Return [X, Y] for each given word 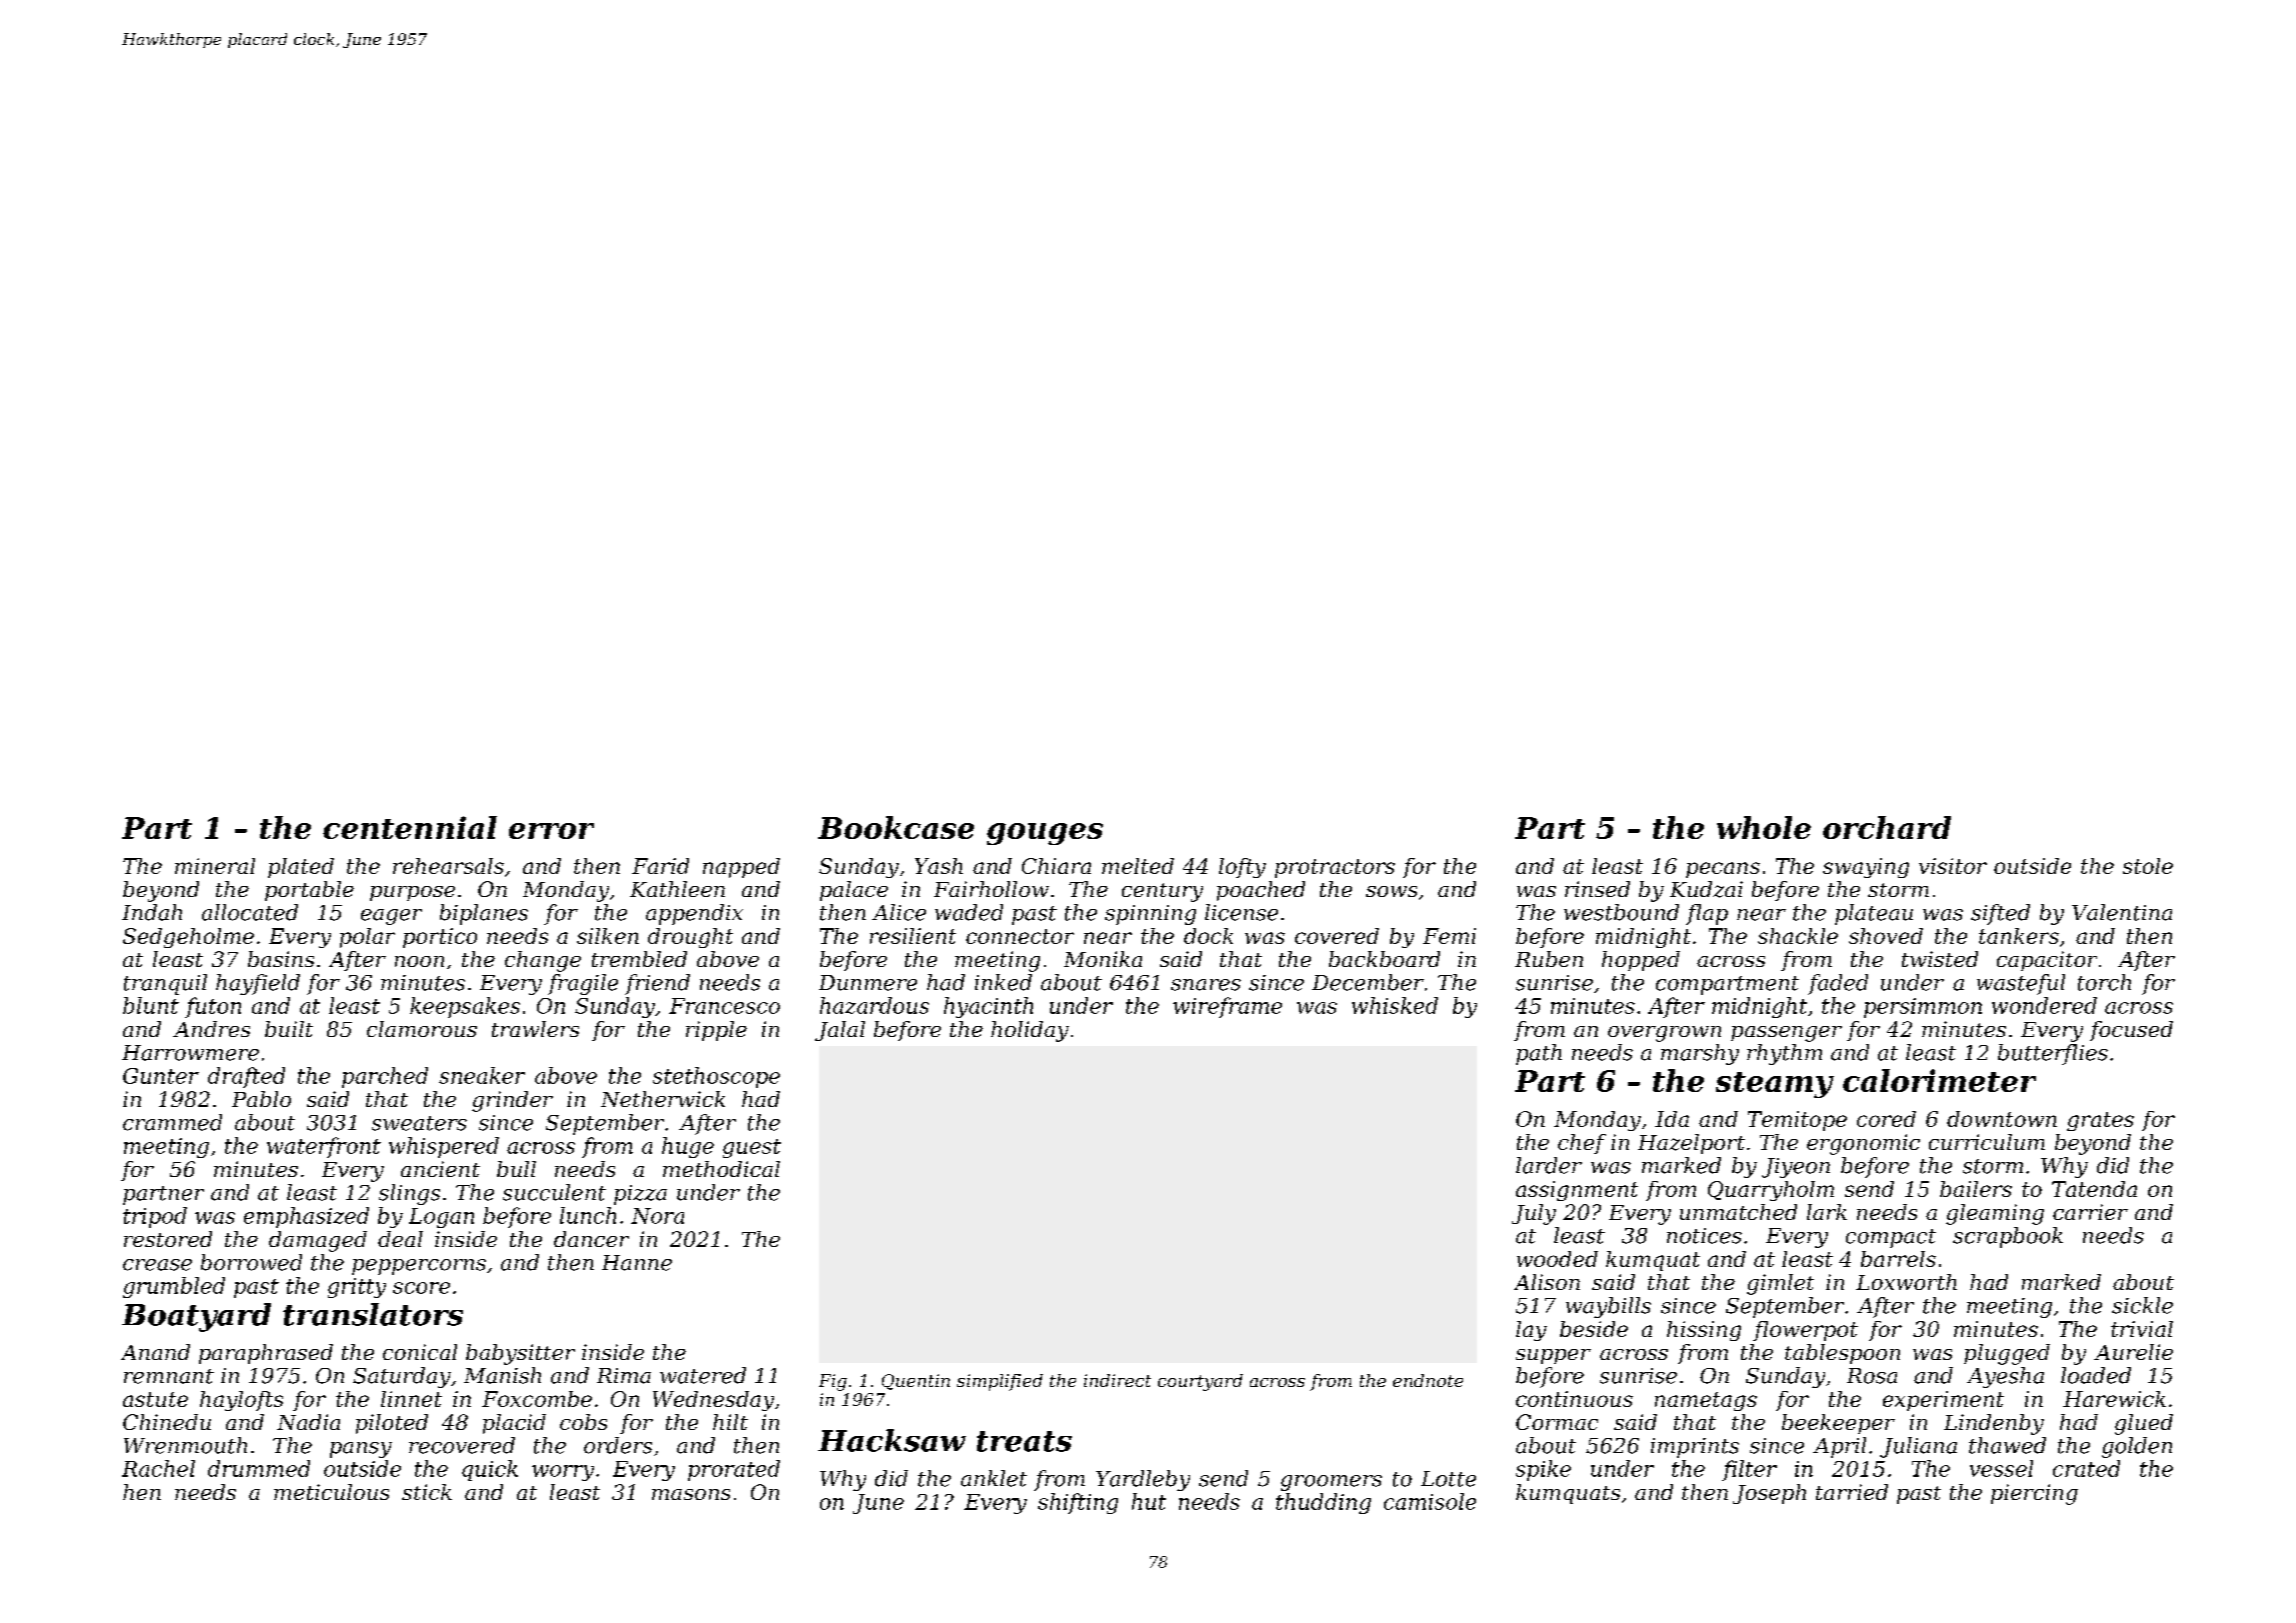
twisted [1940, 959]
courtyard [1200, 1382]
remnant [169, 1376]
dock [1208, 936]
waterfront [324, 1147]
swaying [1866, 868]
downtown [2002, 1119]
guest [752, 1148]
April [1839, 1447]
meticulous [331, 1492]
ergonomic [1863, 1144]
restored [168, 1239]
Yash [939, 866]
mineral [215, 866]
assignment [1577, 1191]
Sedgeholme [188, 938]
